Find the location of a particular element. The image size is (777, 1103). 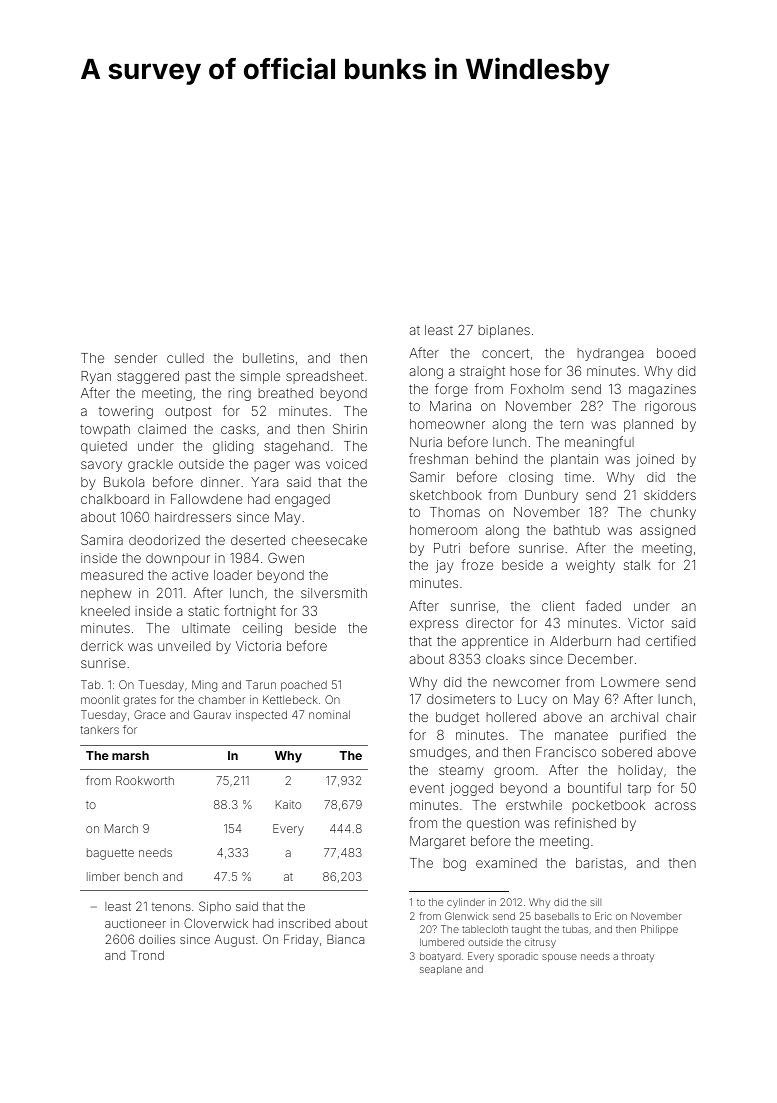

August is located at coordinates (235, 941).
